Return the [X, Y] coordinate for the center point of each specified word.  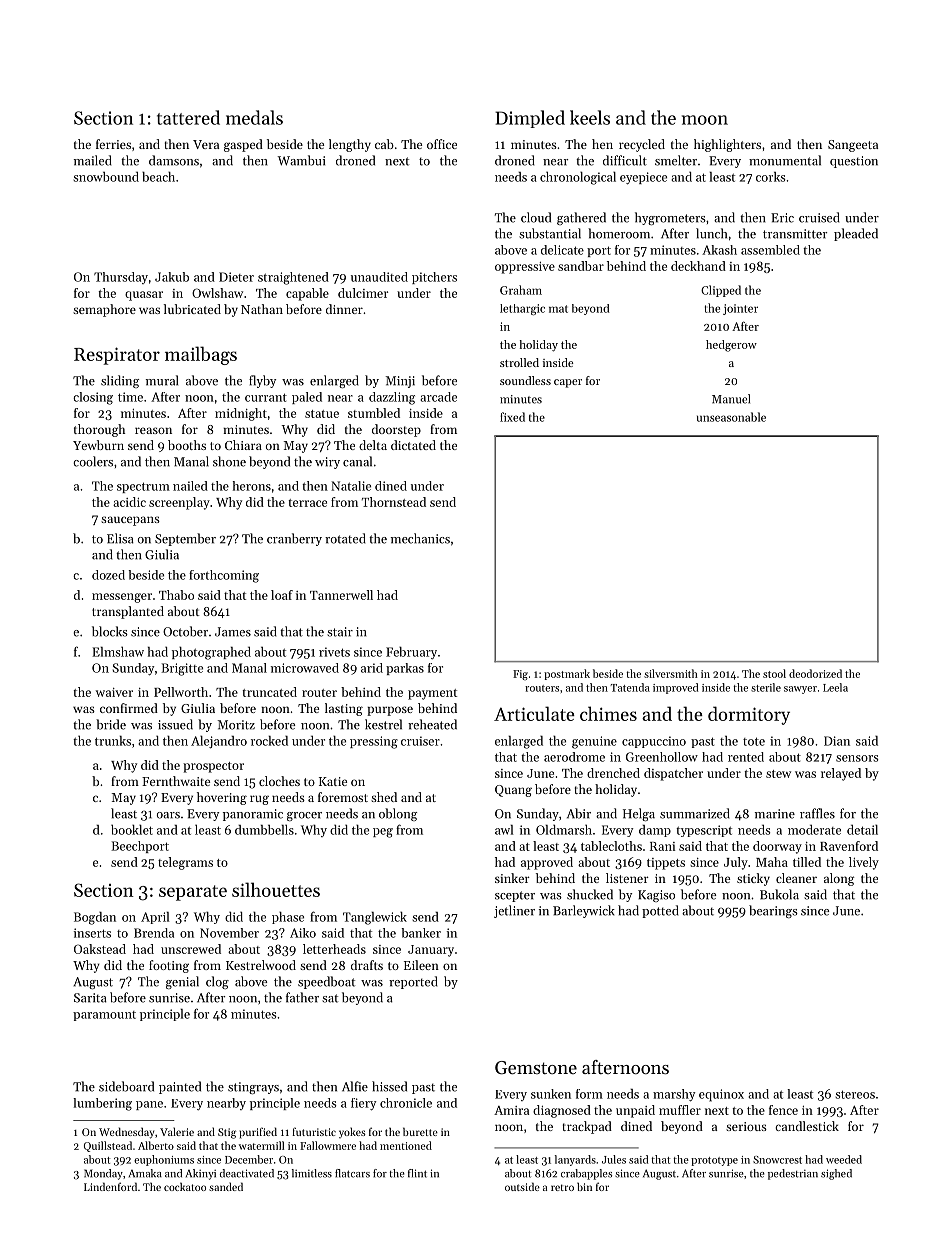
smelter [676, 160]
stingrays [253, 1088]
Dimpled [530, 119]
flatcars [352, 1173]
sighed [836, 1174]
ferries [113, 144]
